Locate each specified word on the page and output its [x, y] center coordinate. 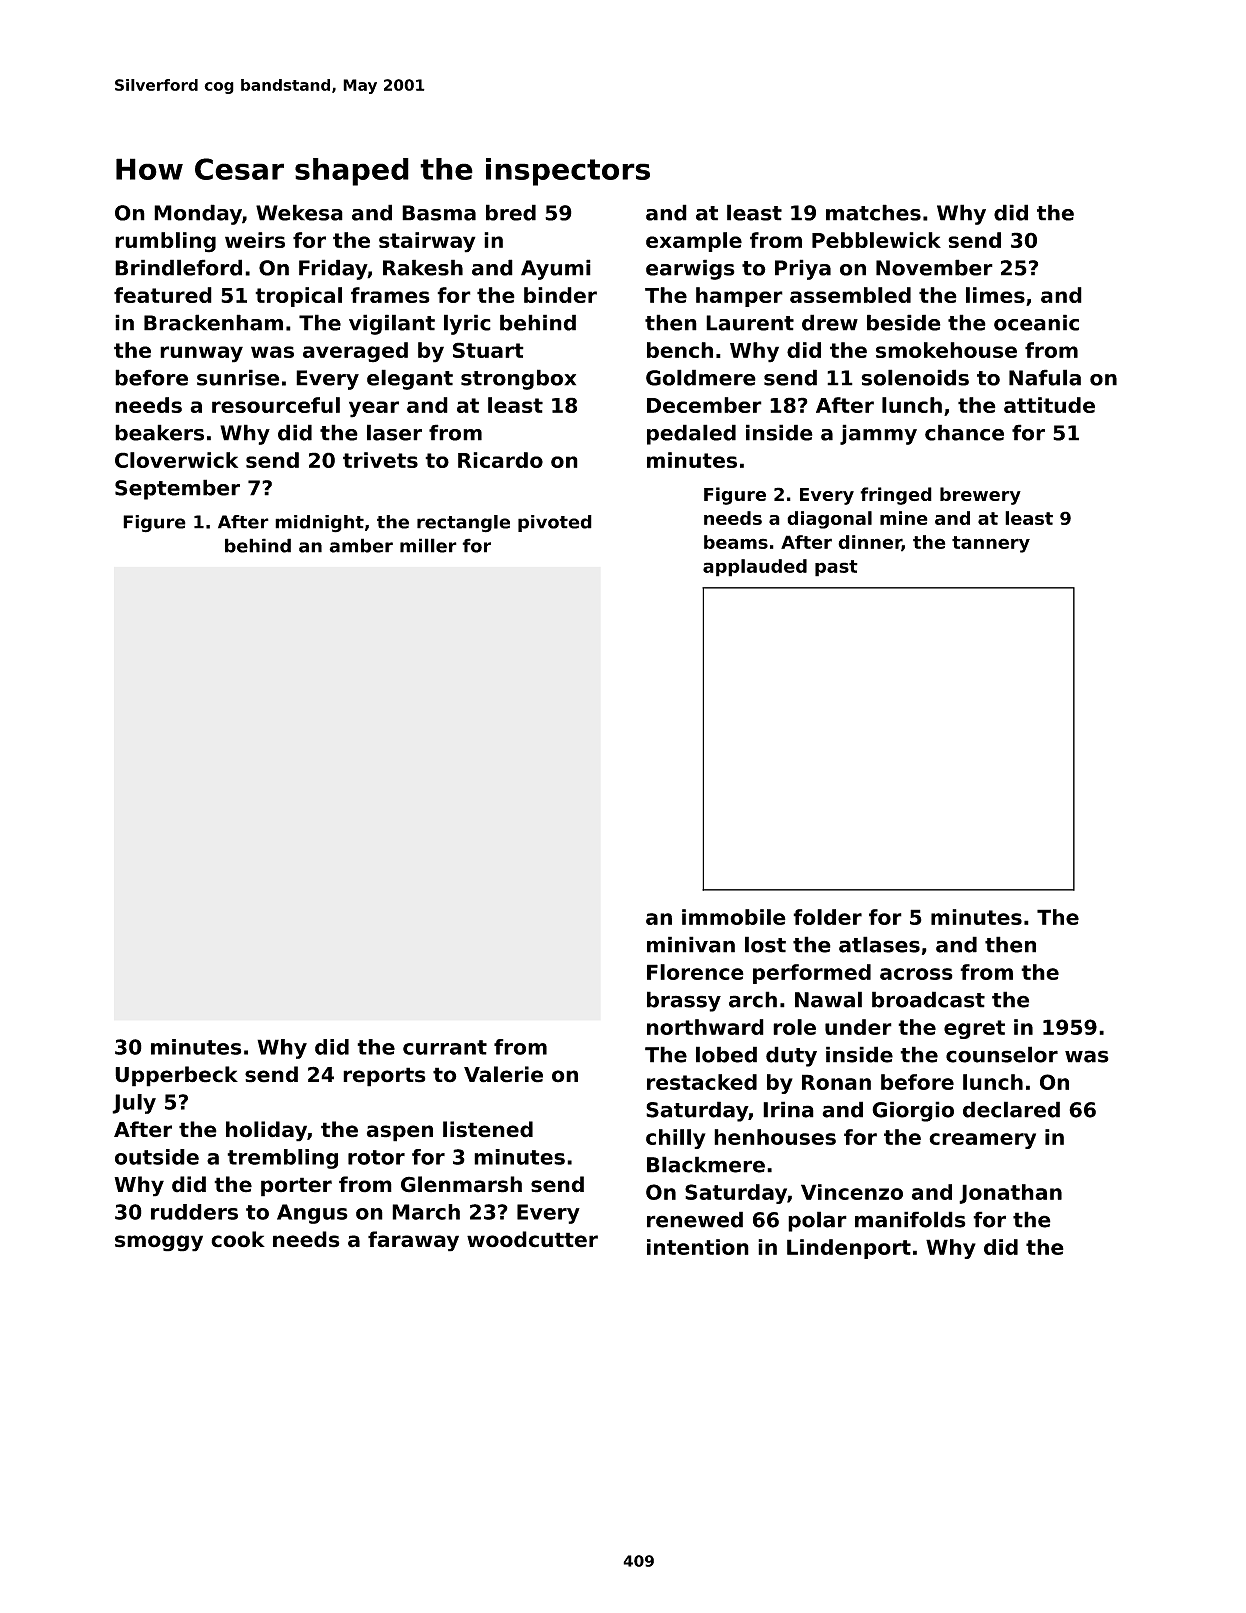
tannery [991, 544]
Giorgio [913, 1111]
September [177, 489]
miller [428, 545]
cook [238, 1239]
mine [904, 518]
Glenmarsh [461, 1184]
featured [163, 295]
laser [394, 432]
